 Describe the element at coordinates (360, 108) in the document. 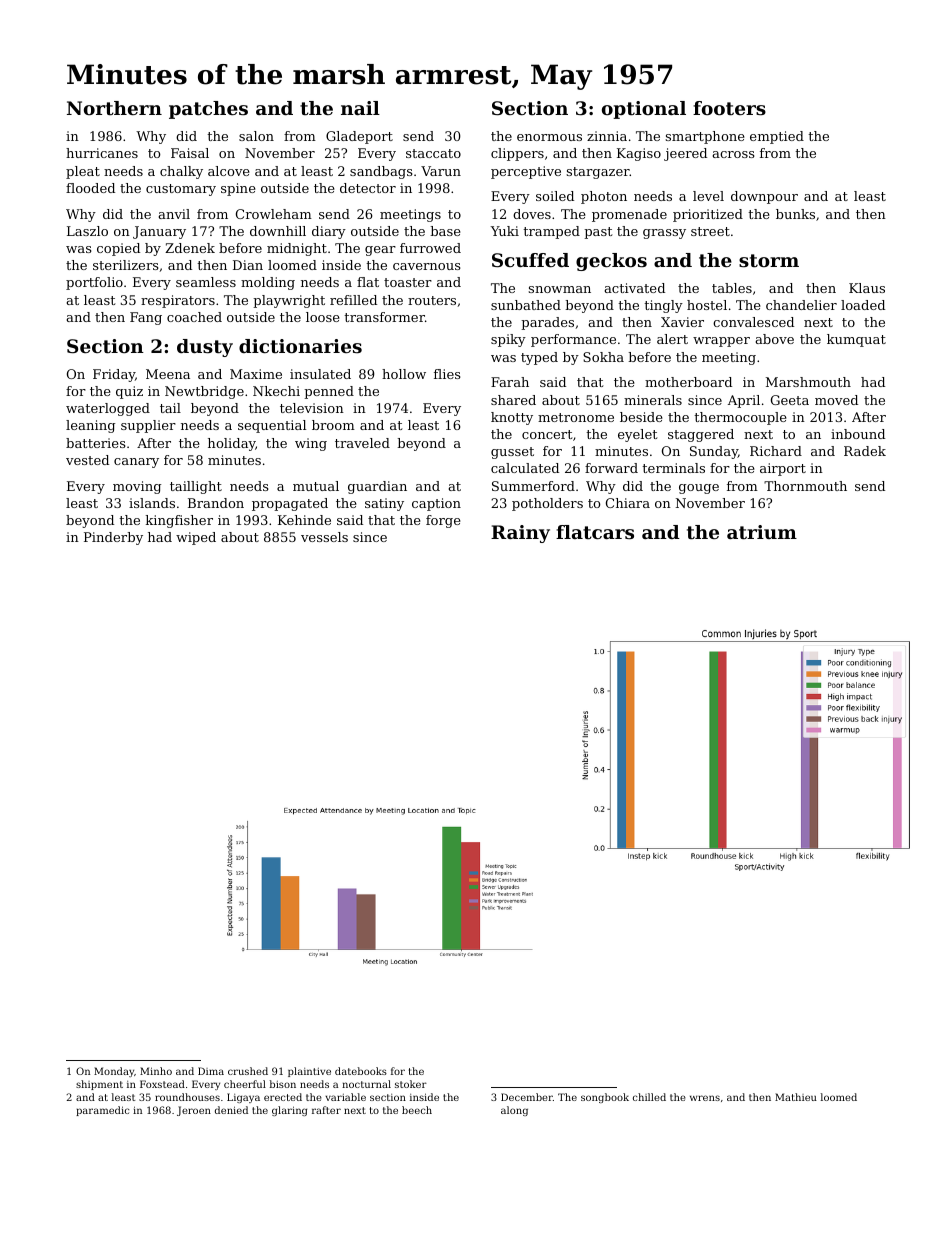

I see `nail` at that location.
